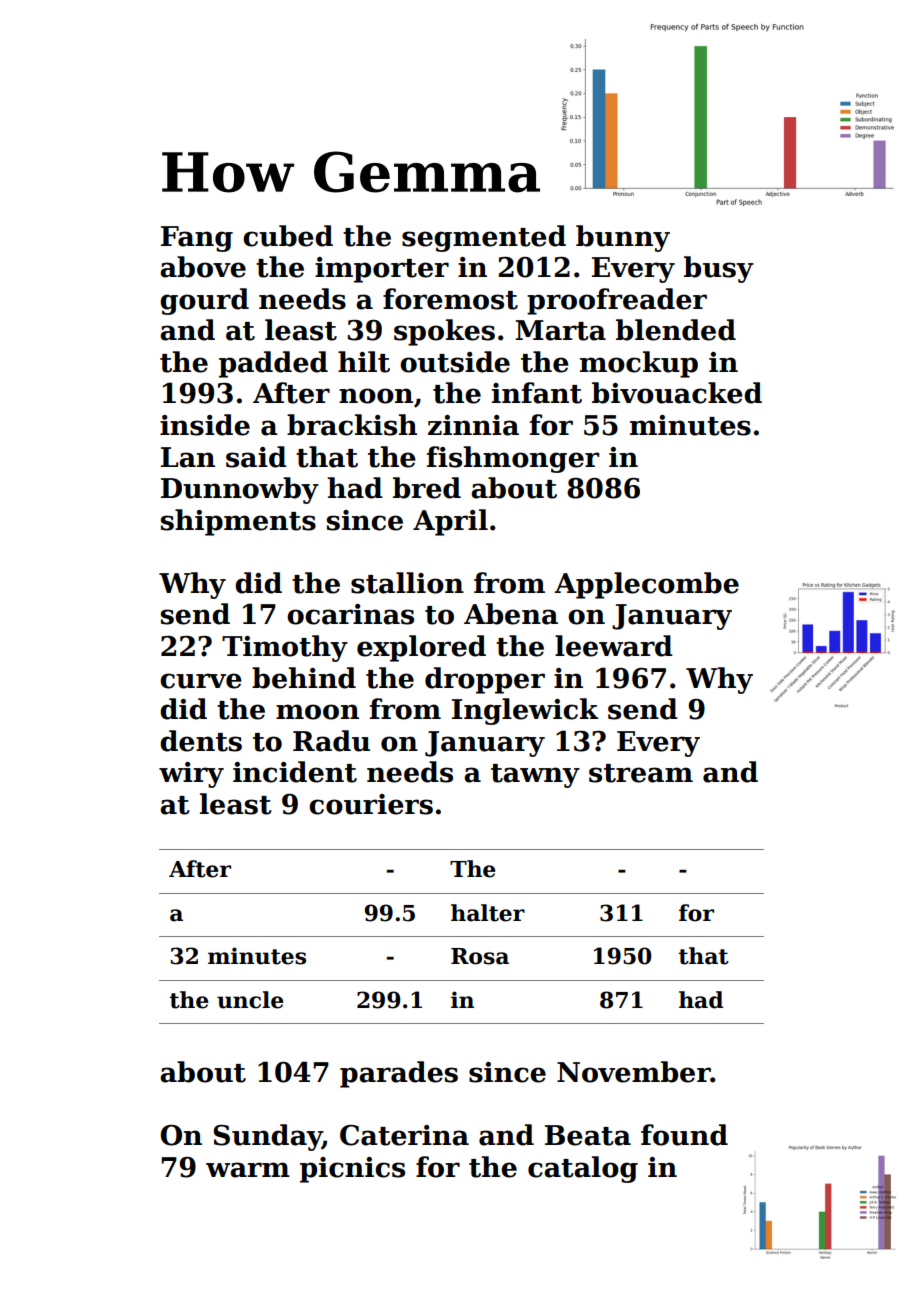 This screenshot has height=1311, width=924. I want to click on warm, so click(248, 1170).
